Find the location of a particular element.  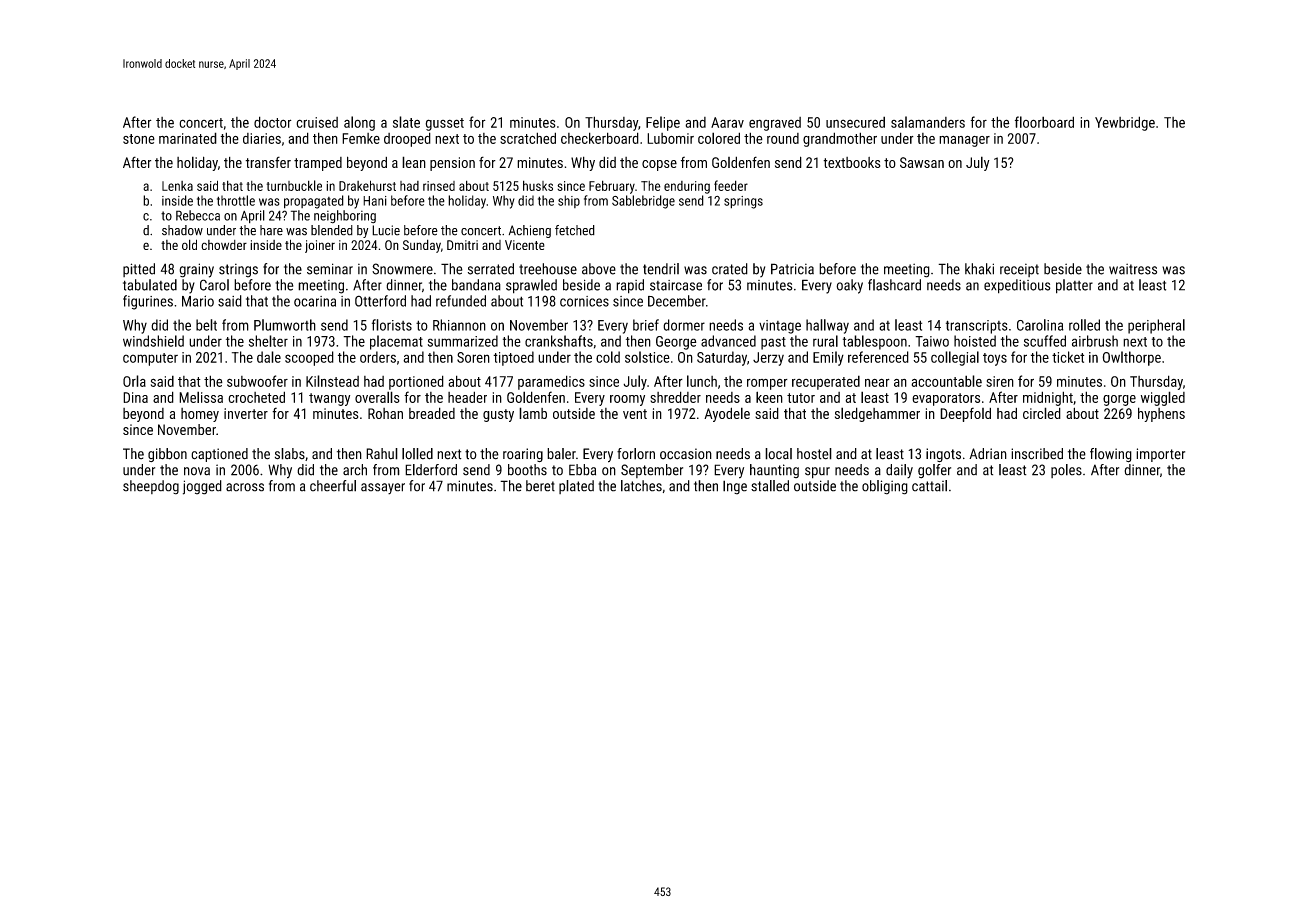

floorboard is located at coordinates (1044, 122).
